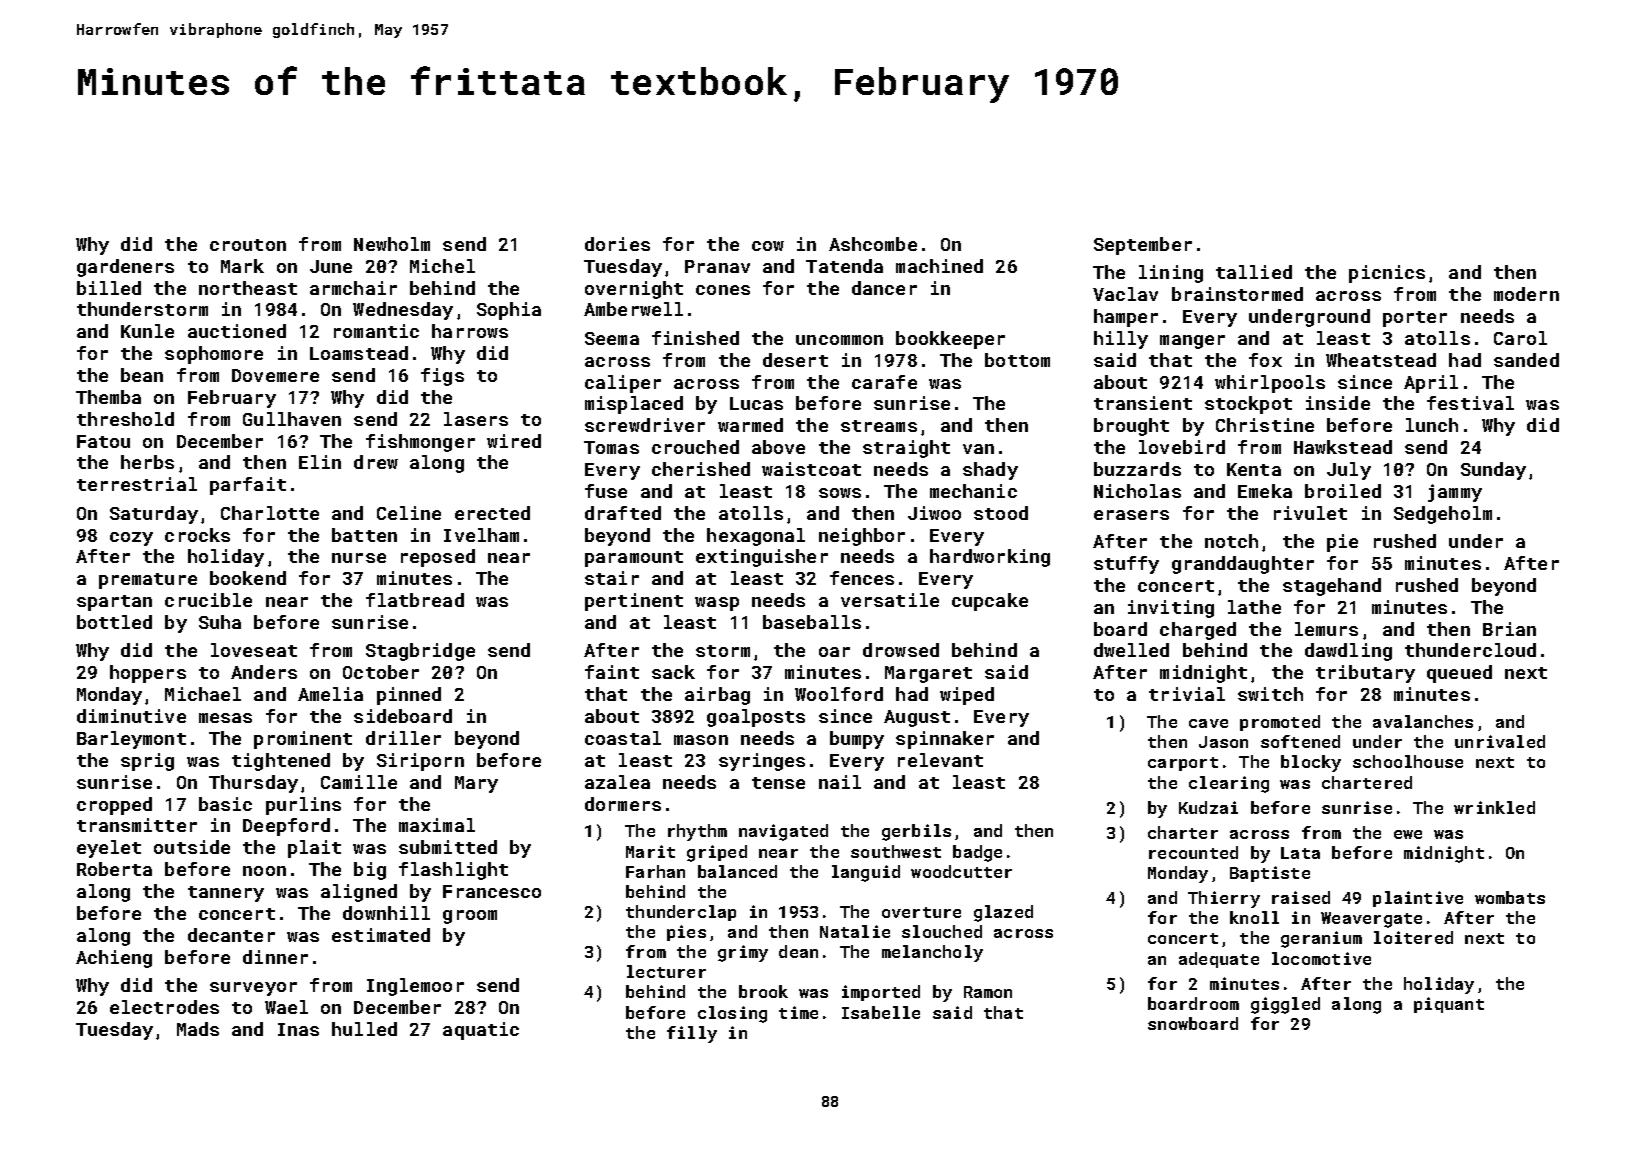 The height and width of the page is (1161, 1642). I want to click on Tatenda, so click(844, 266).
